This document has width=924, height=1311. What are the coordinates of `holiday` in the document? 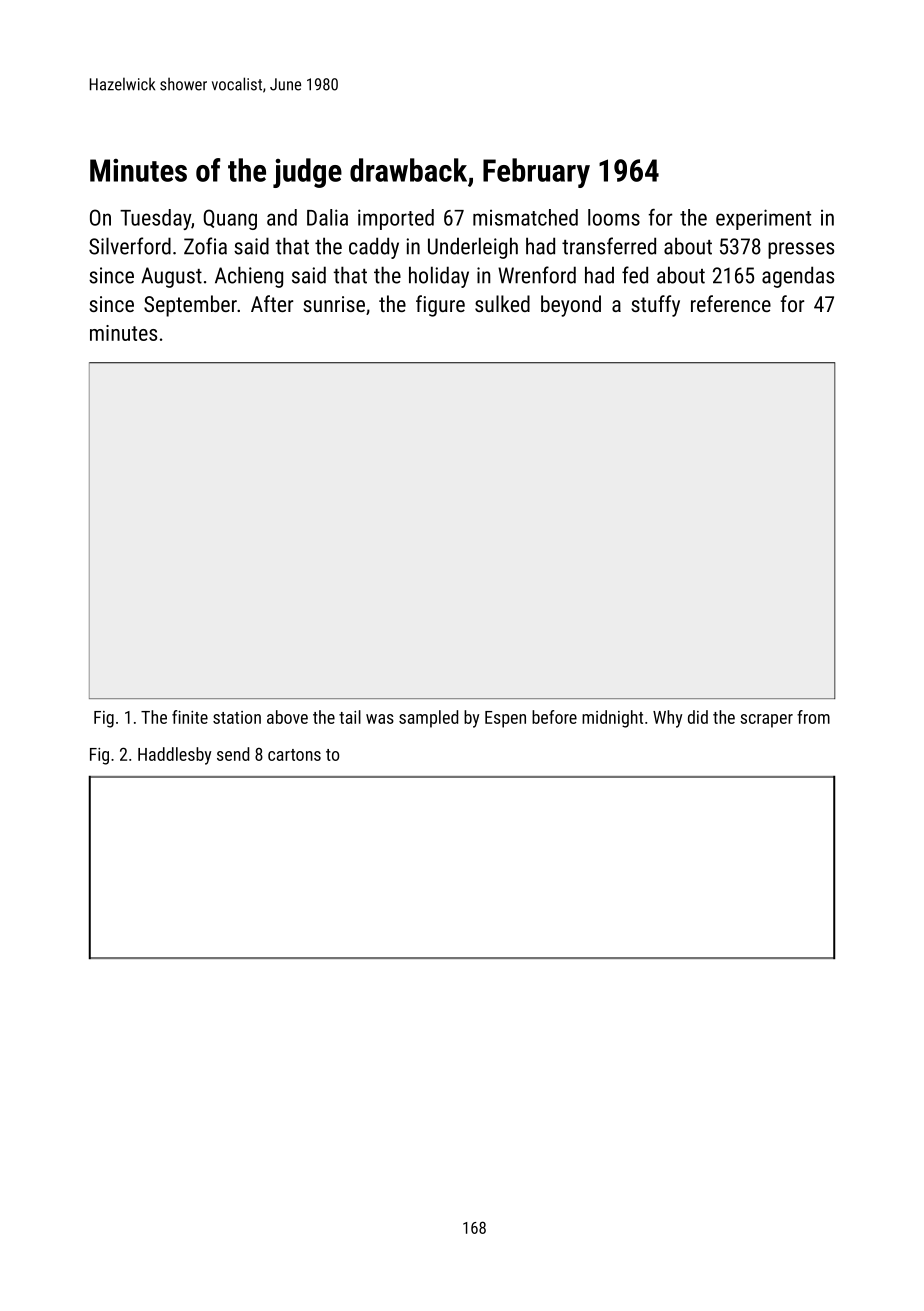 It's located at (439, 277).
